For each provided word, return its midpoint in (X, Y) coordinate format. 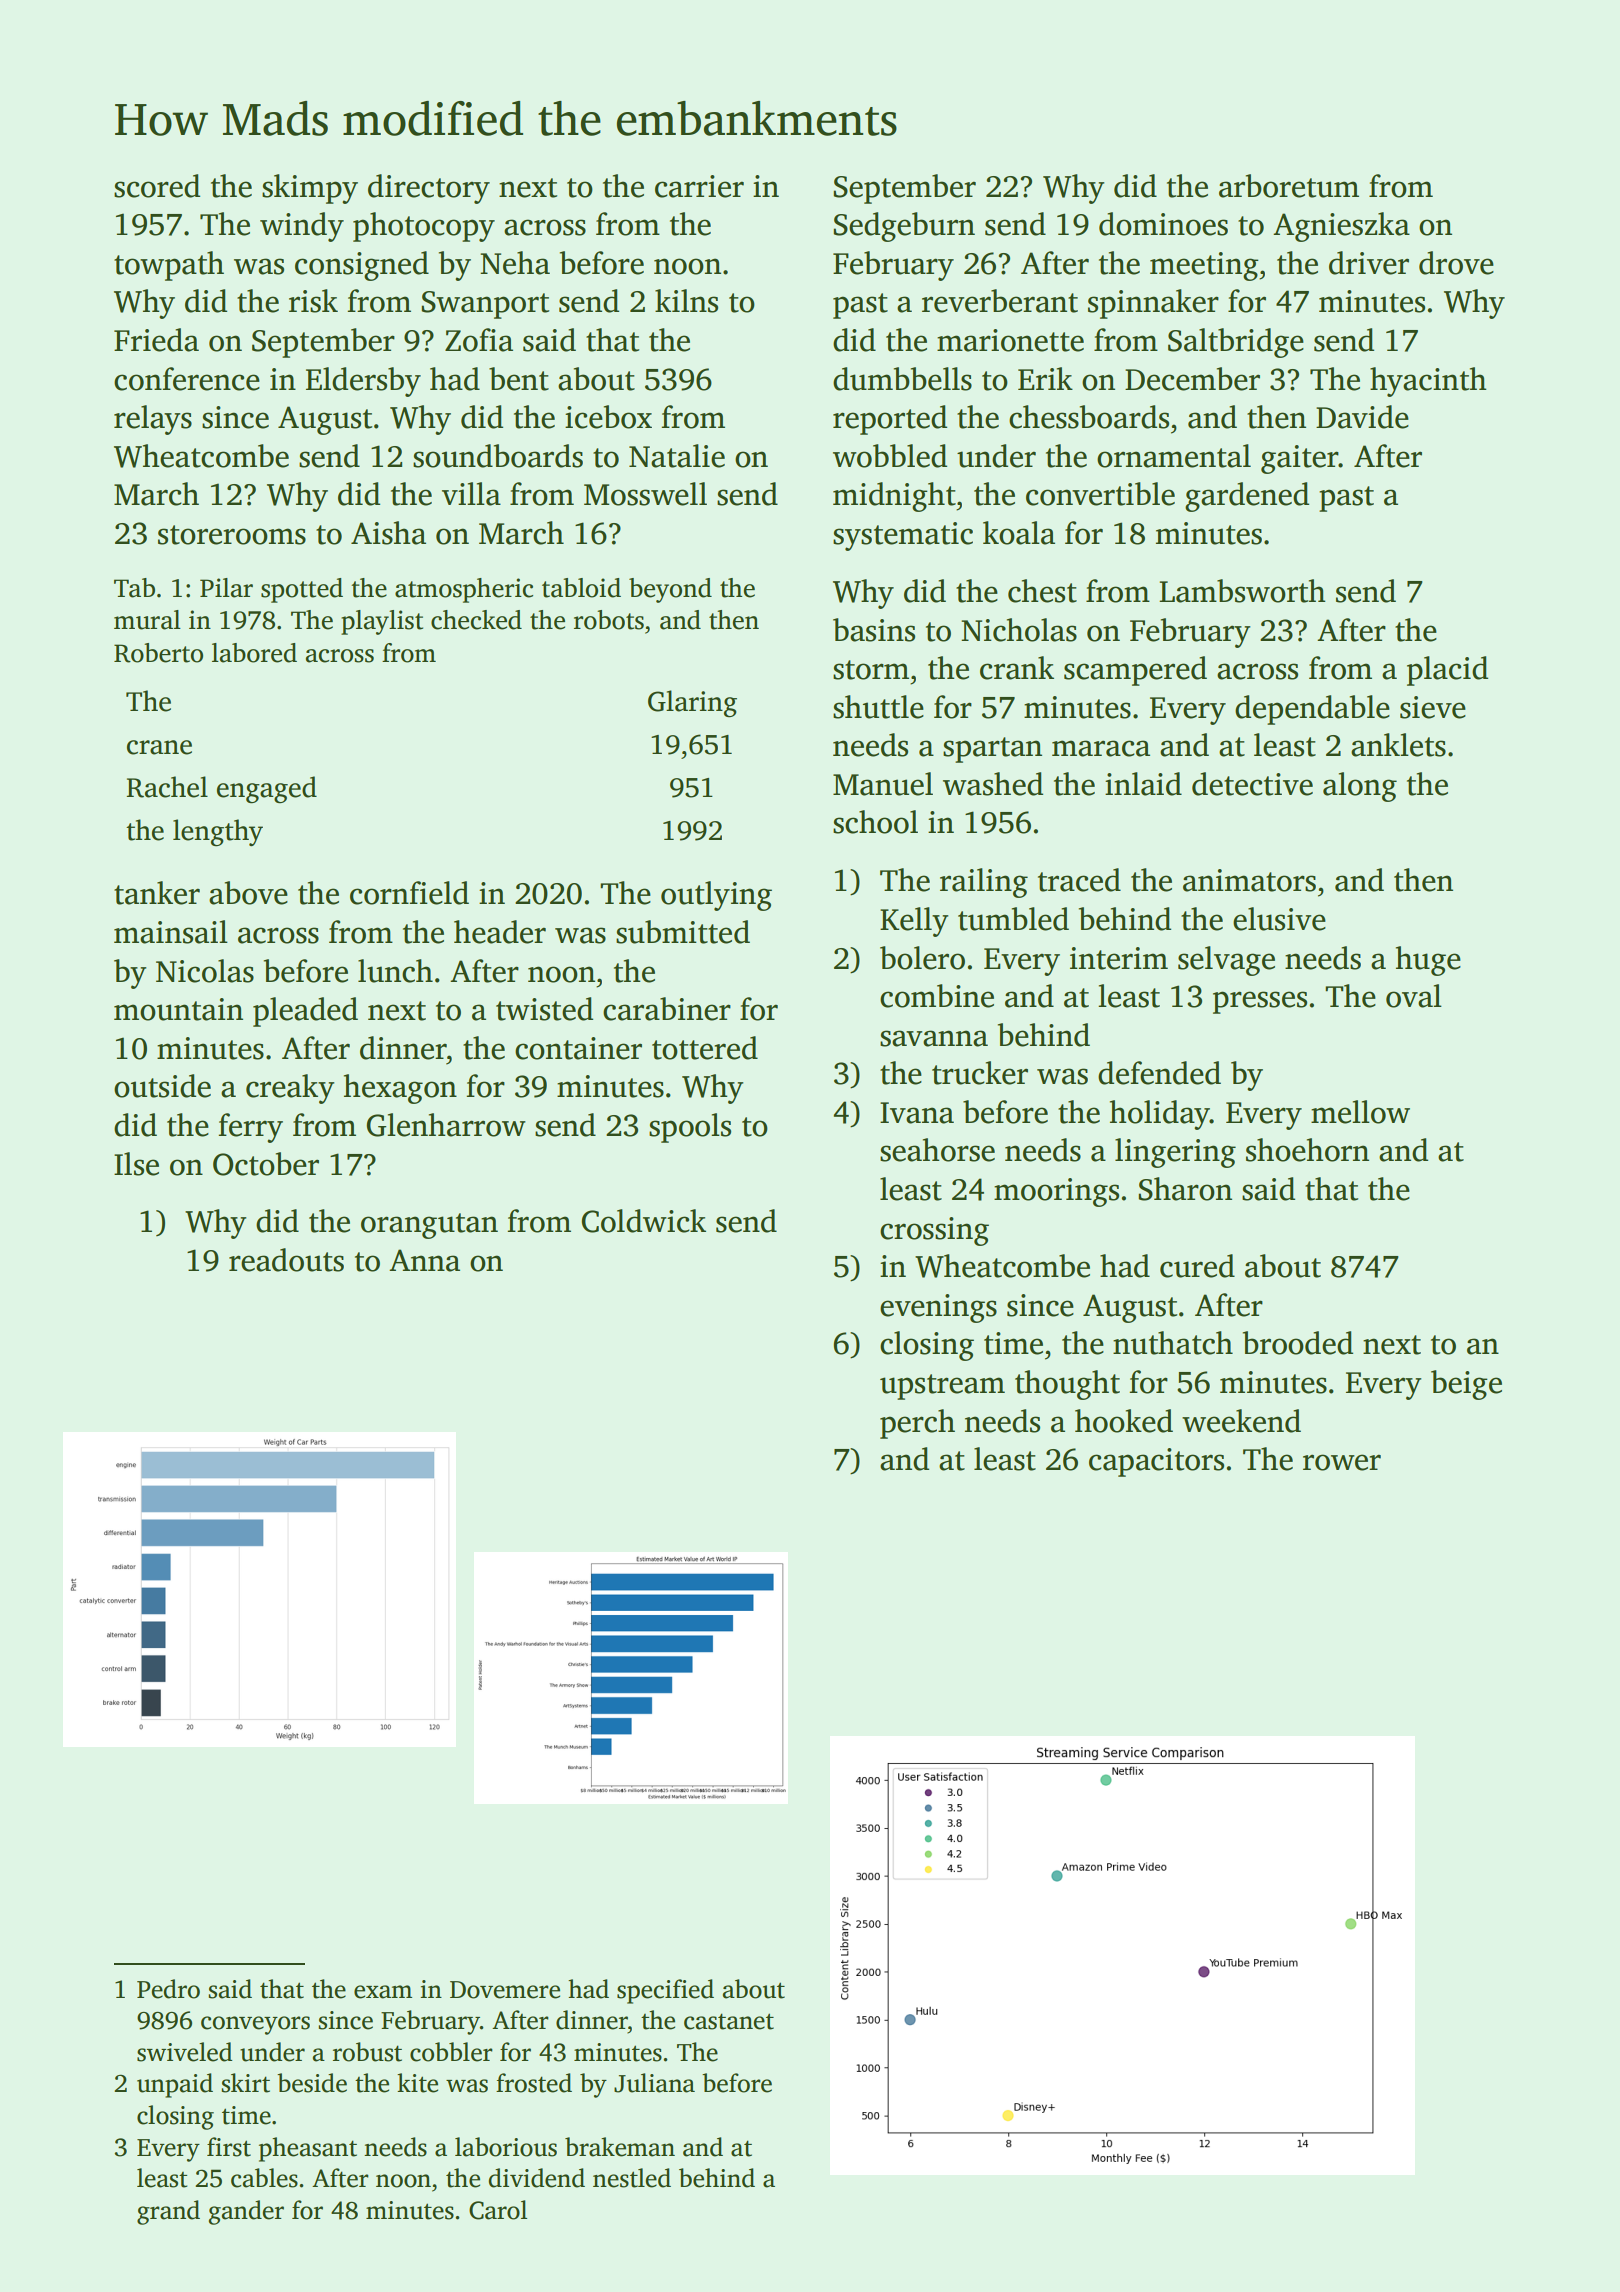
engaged (267, 790)
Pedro (168, 1989)
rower (1342, 1462)
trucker (980, 1073)
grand (168, 2212)
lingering (1175, 1153)
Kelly (914, 922)
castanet (729, 2021)
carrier (699, 186)
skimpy (310, 189)
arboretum (1289, 186)
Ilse (136, 1164)
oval (1414, 996)
